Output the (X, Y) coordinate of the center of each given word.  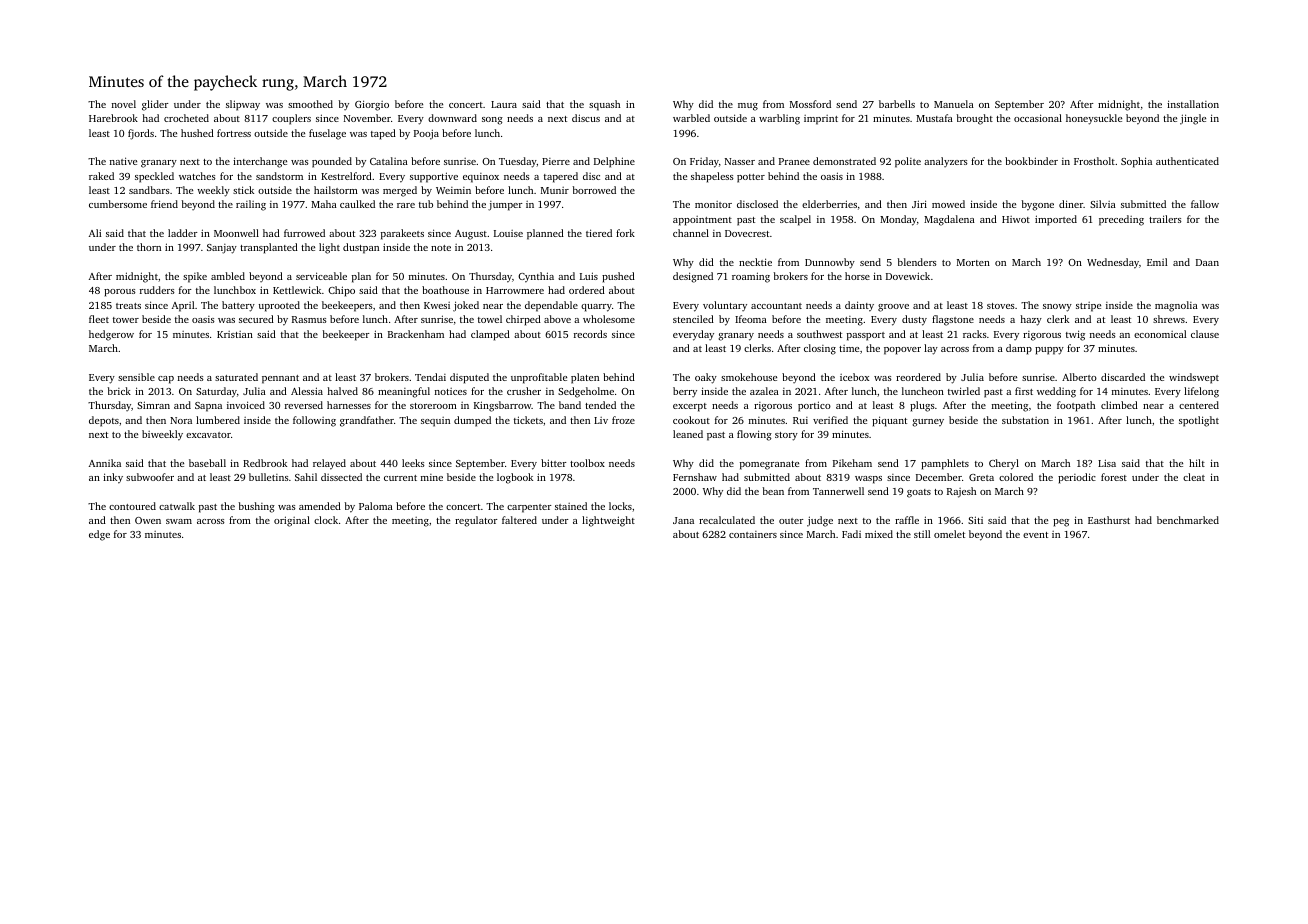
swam (179, 521)
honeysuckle (1094, 119)
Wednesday (1113, 263)
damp (1019, 349)
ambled (228, 276)
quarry (596, 308)
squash (604, 105)
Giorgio (372, 105)
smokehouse (749, 377)
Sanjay (222, 249)
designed (693, 277)
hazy (1031, 320)
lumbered (218, 420)
